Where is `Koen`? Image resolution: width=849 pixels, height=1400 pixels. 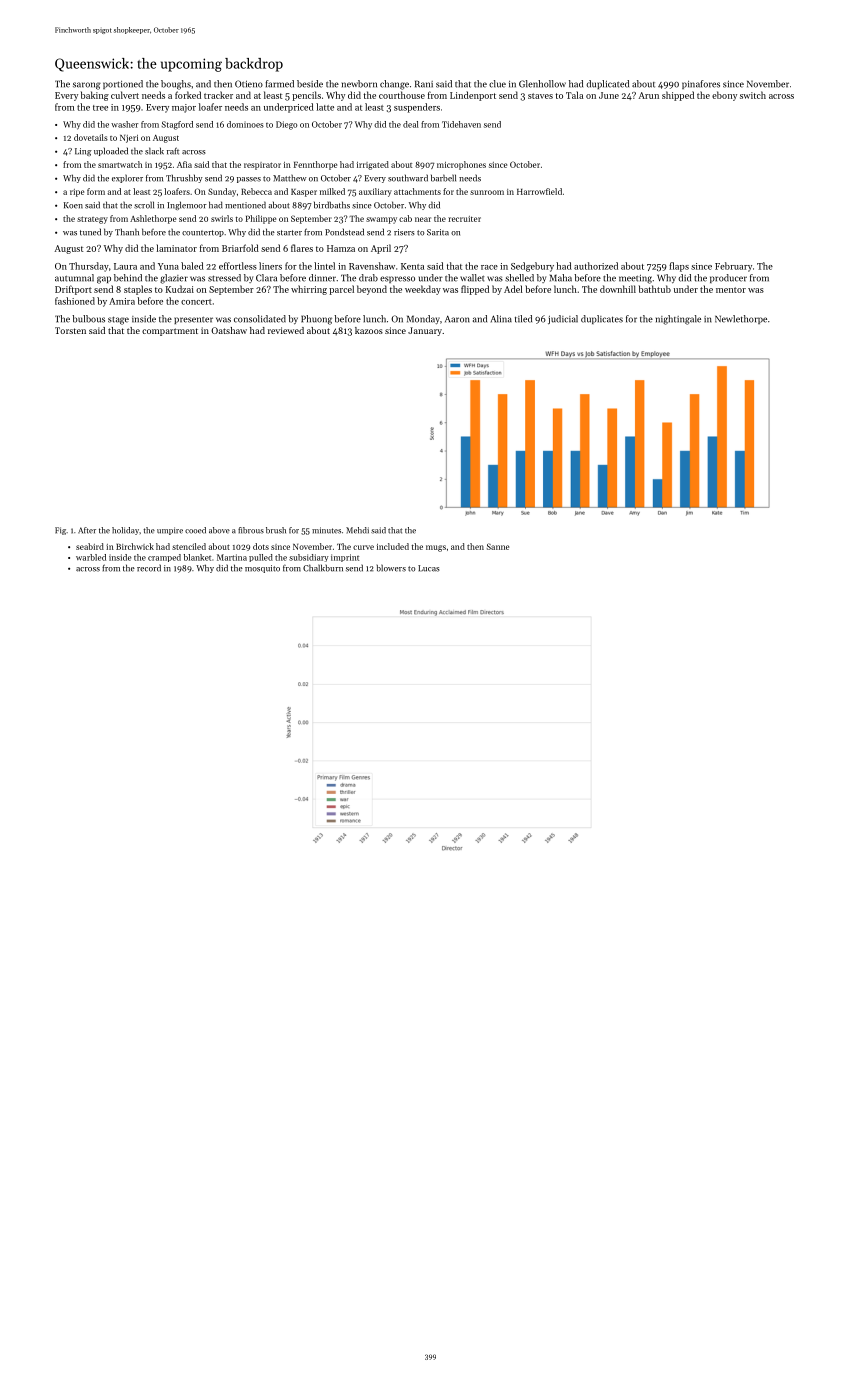
Koen is located at coordinates (73, 205).
